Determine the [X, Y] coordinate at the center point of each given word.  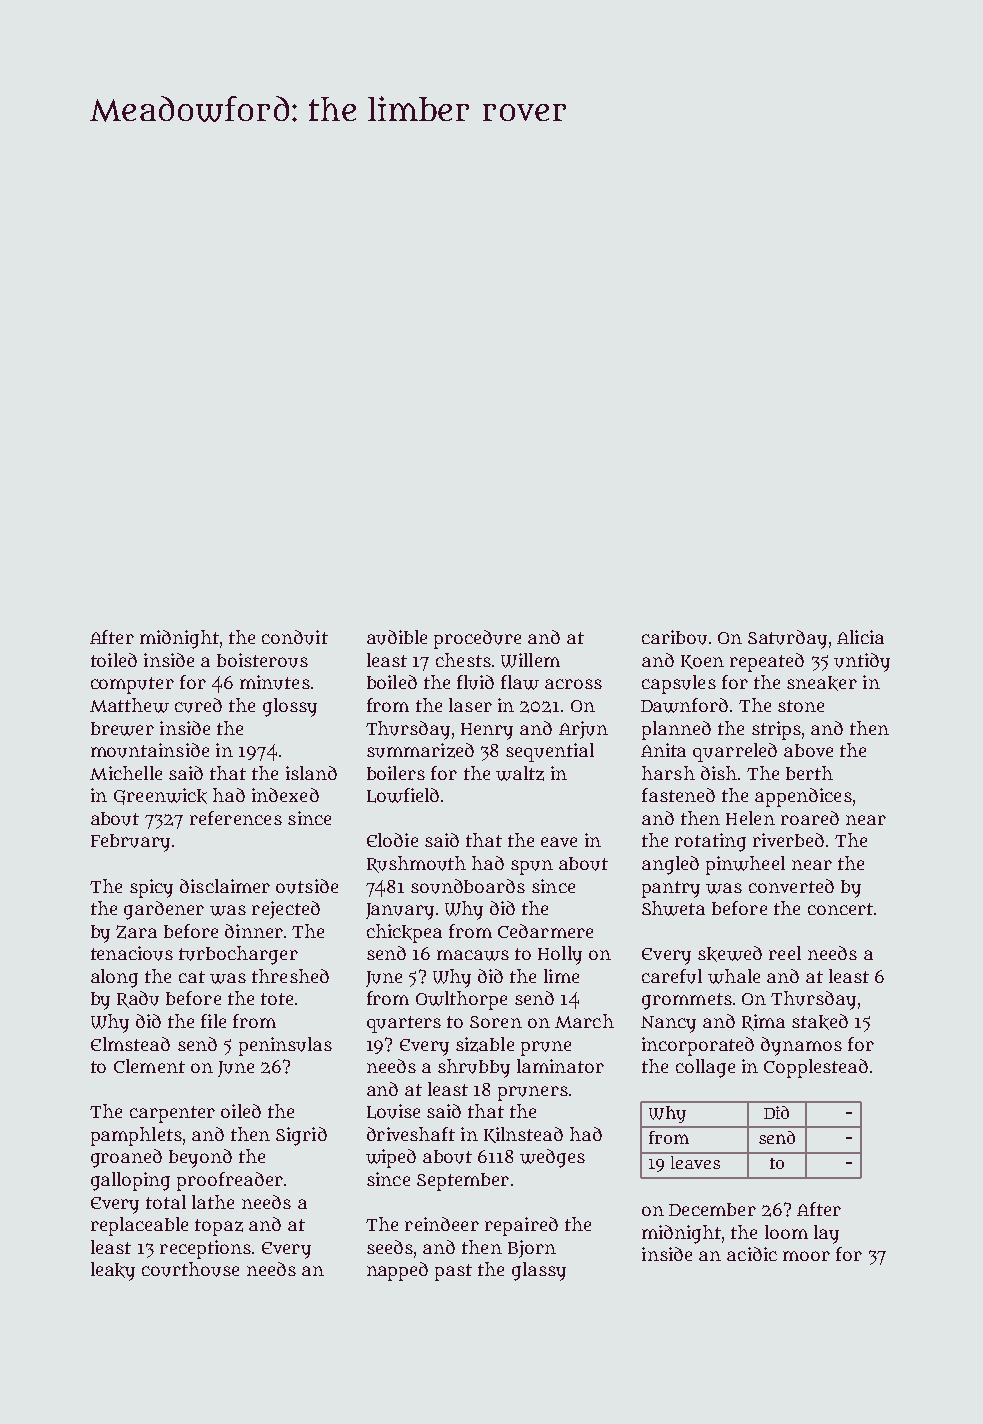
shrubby [474, 1068]
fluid [475, 682]
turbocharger [238, 955]
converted [791, 886]
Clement [149, 1066]
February [130, 843]
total [166, 1202]
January [400, 911]
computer [132, 685]
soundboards [468, 886]
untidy [862, 662]
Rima [763, 1022]
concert [840, 909]
